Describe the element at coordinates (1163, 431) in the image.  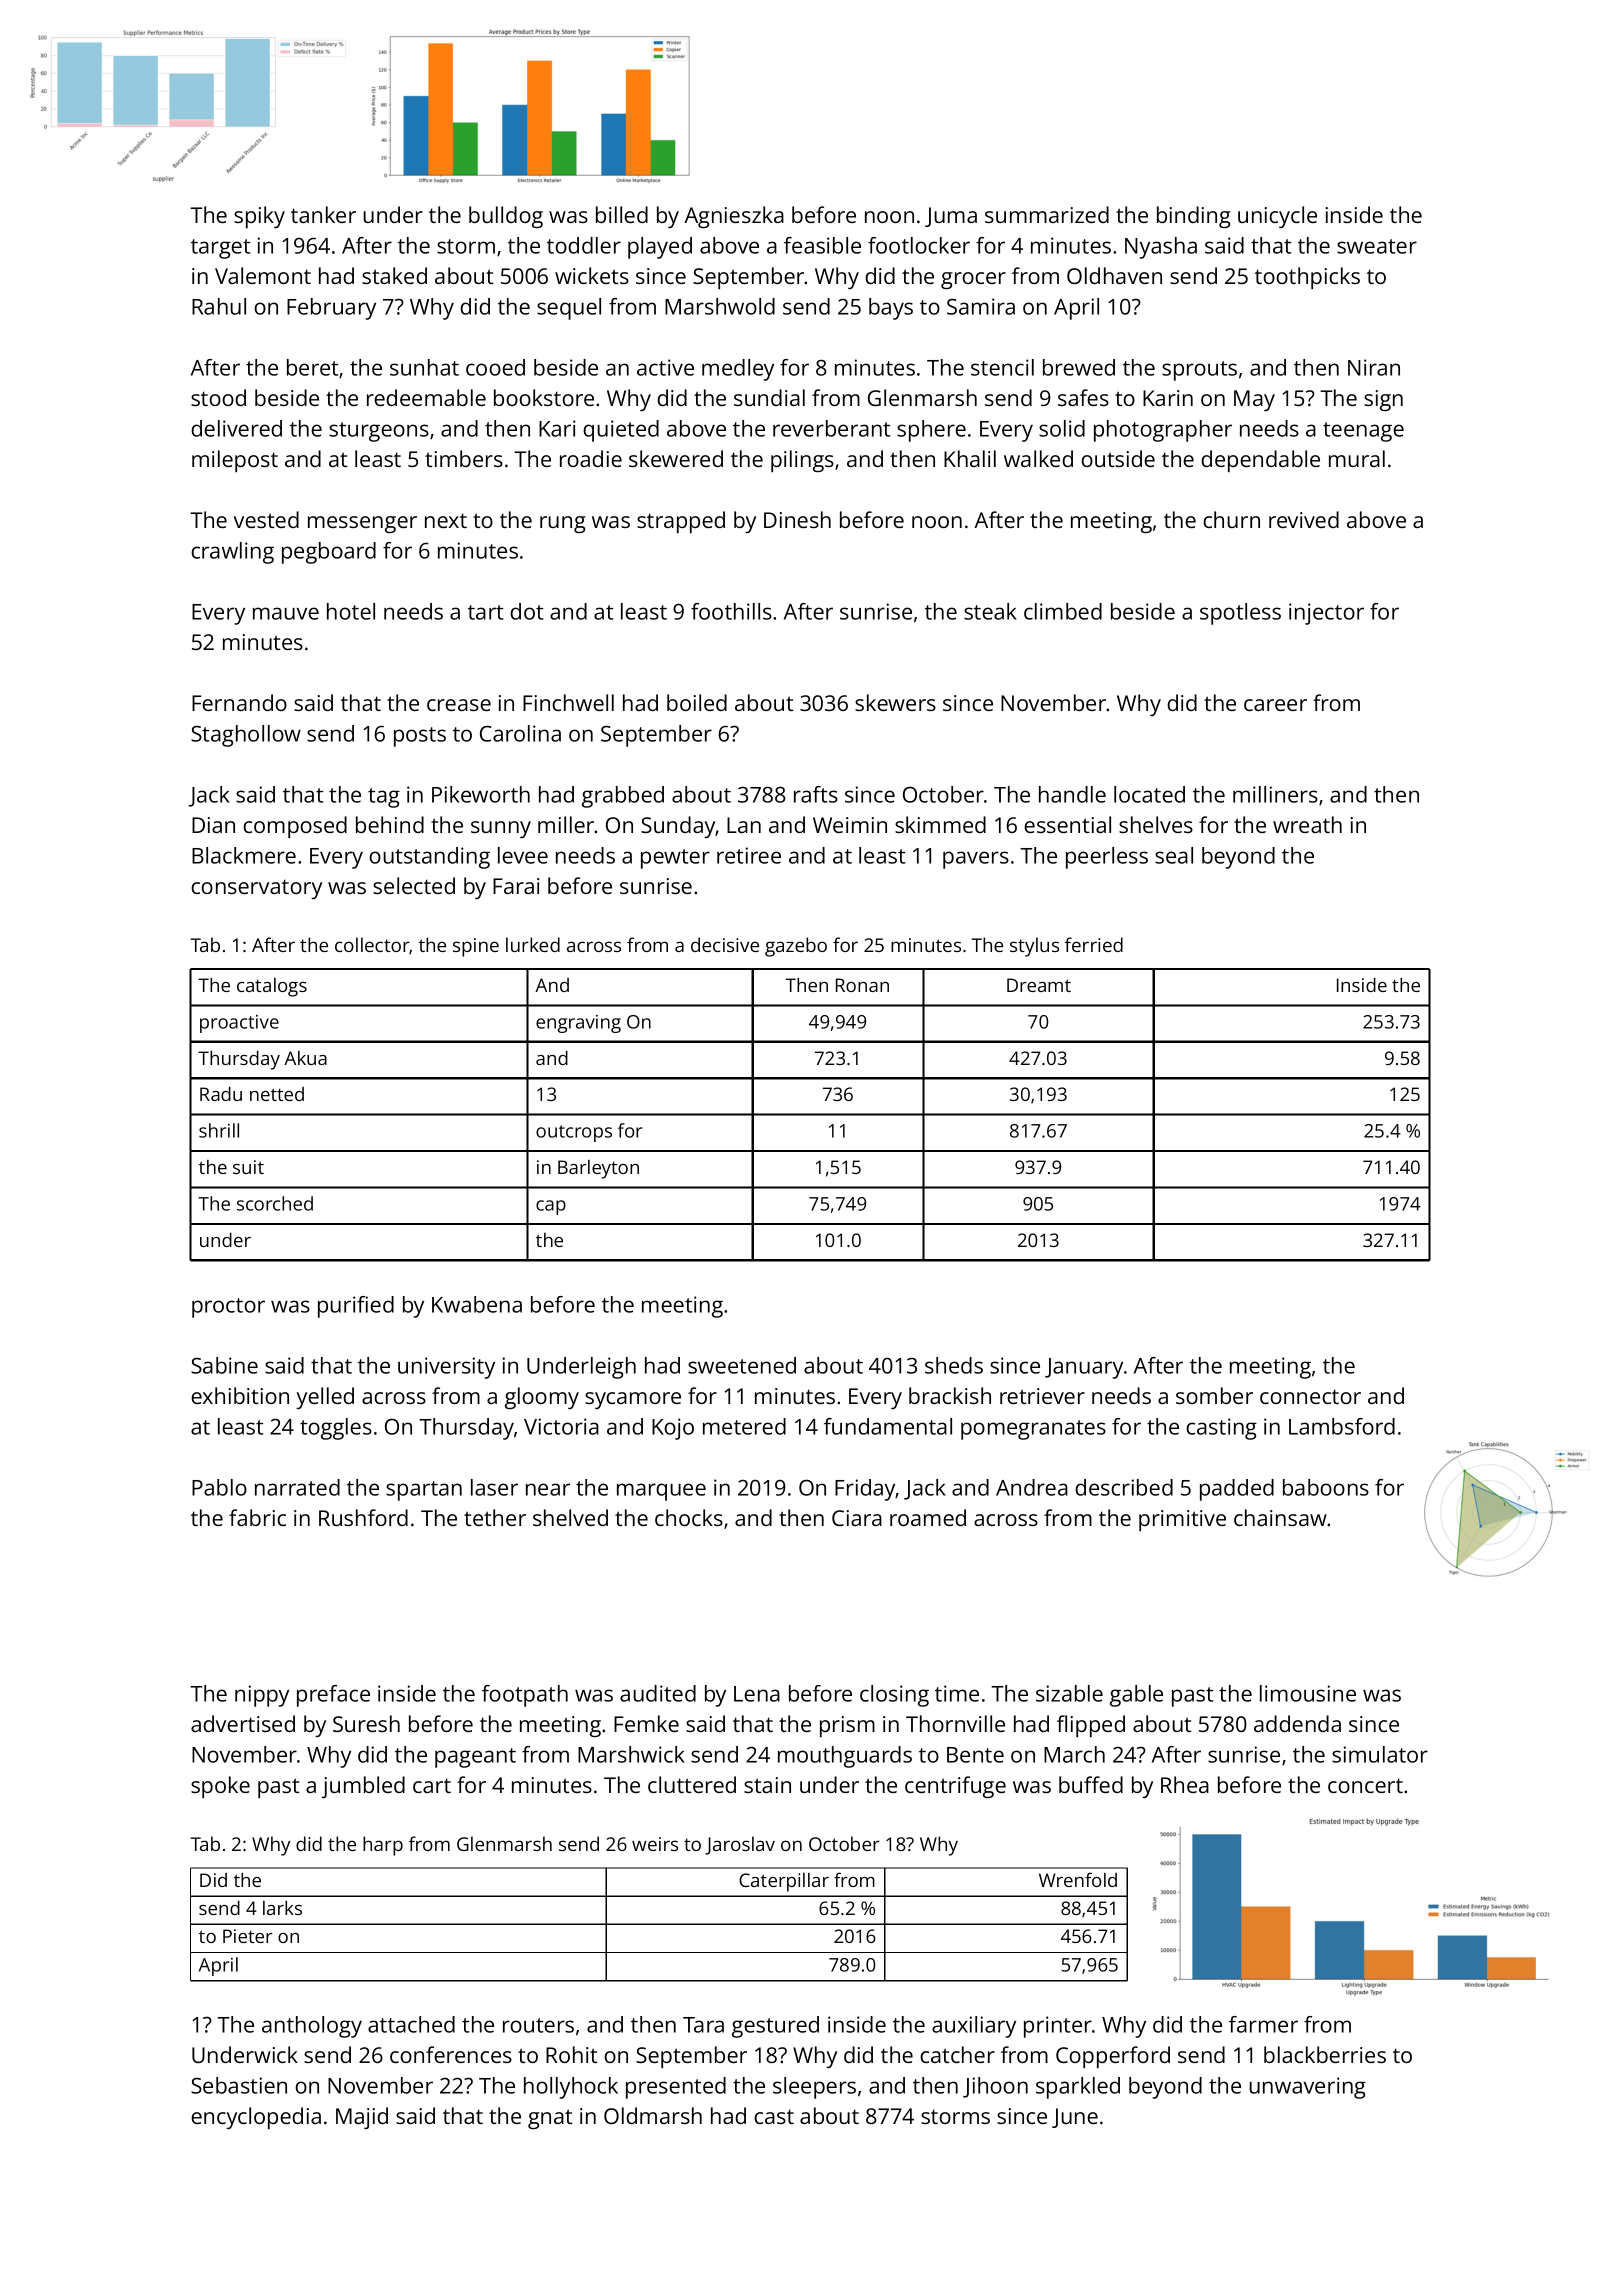
I see `photographer` at that location.
